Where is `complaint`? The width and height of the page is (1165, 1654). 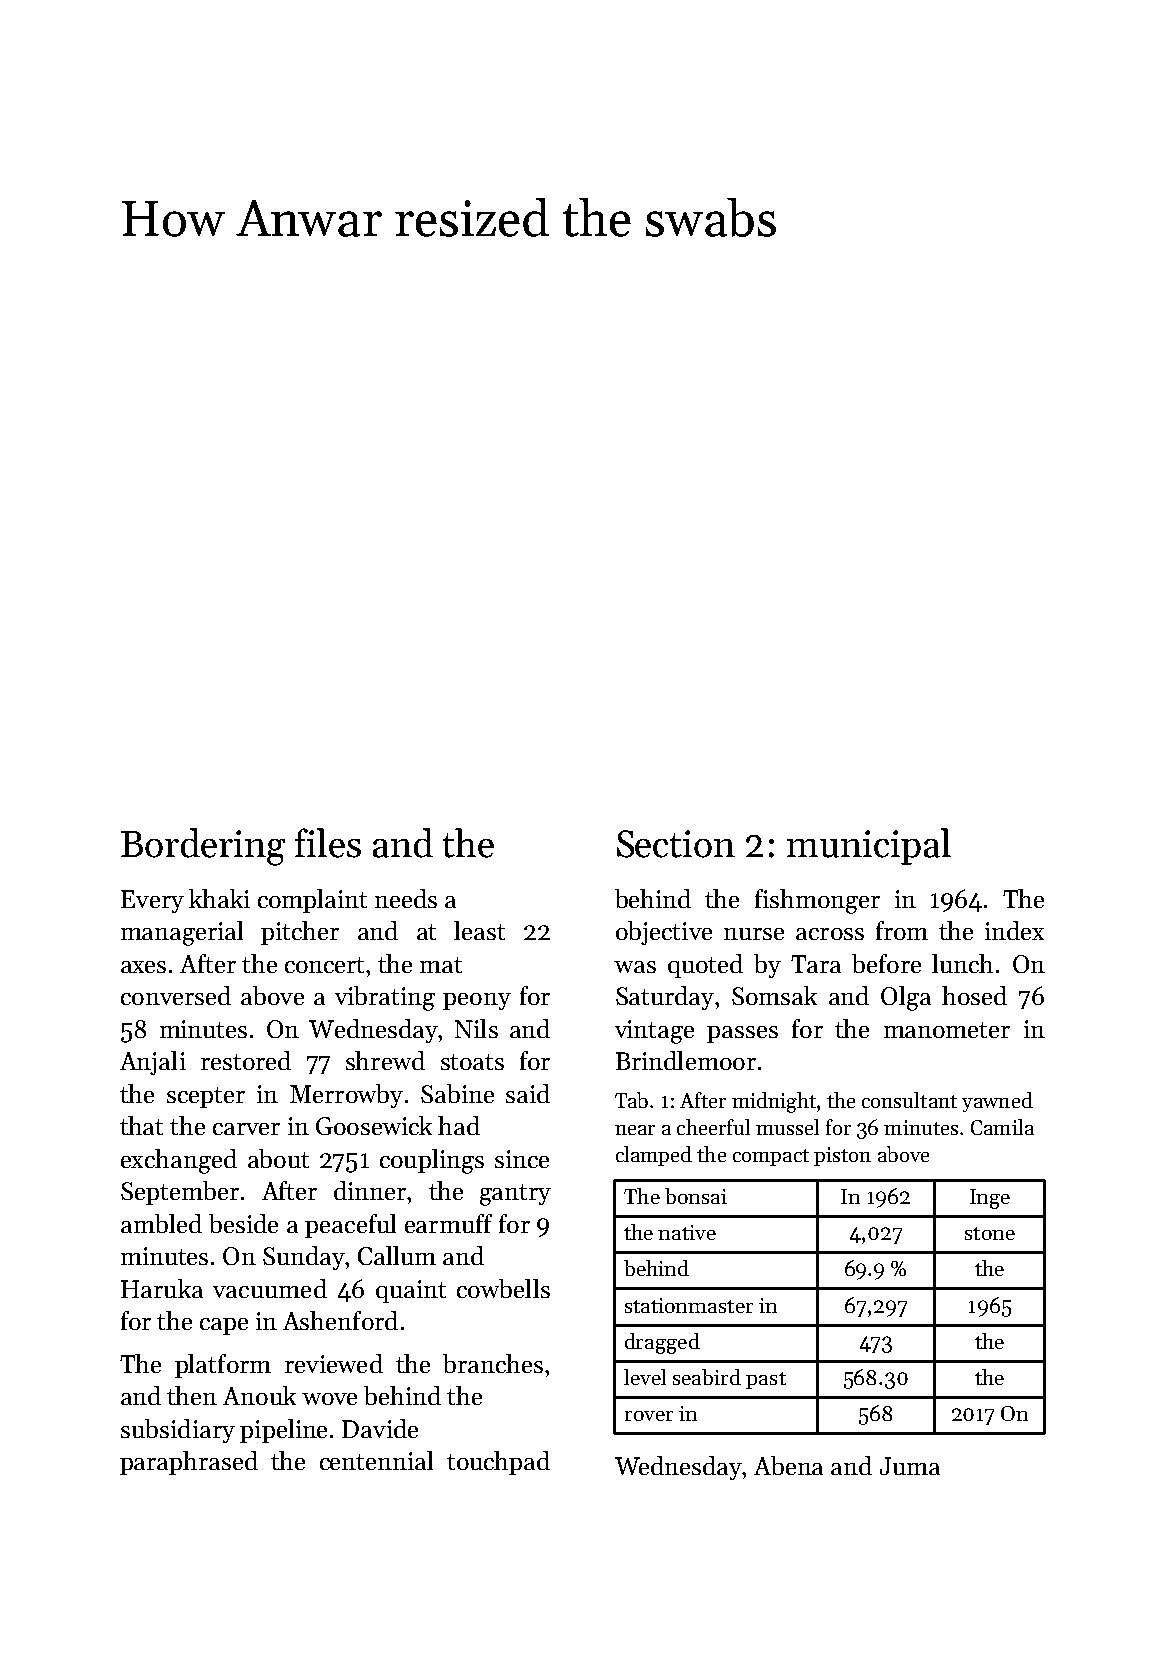
complaint is located at coordinates (312, 901).
